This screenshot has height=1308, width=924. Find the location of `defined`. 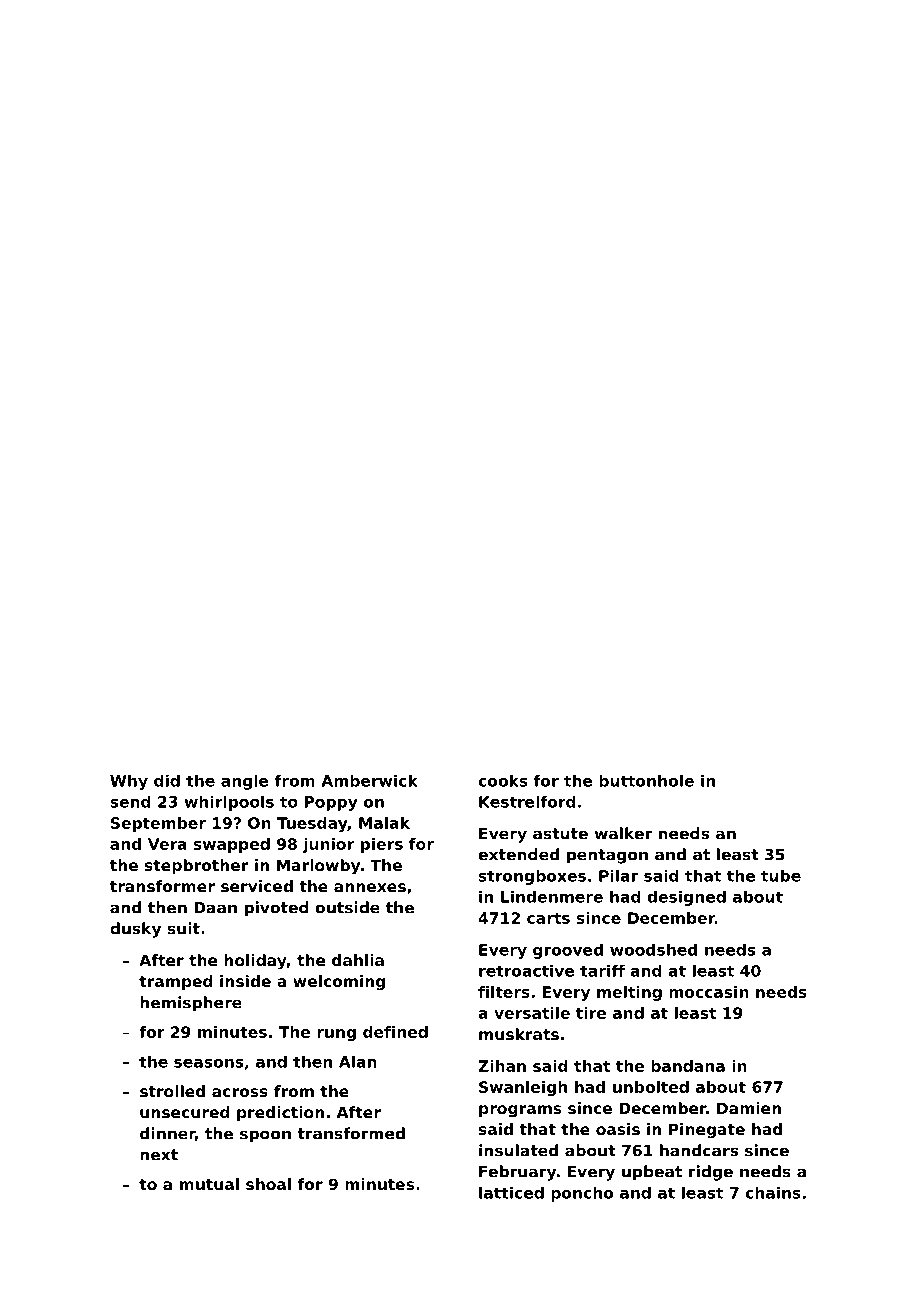

defined is located at coordinates (395, 1032).
